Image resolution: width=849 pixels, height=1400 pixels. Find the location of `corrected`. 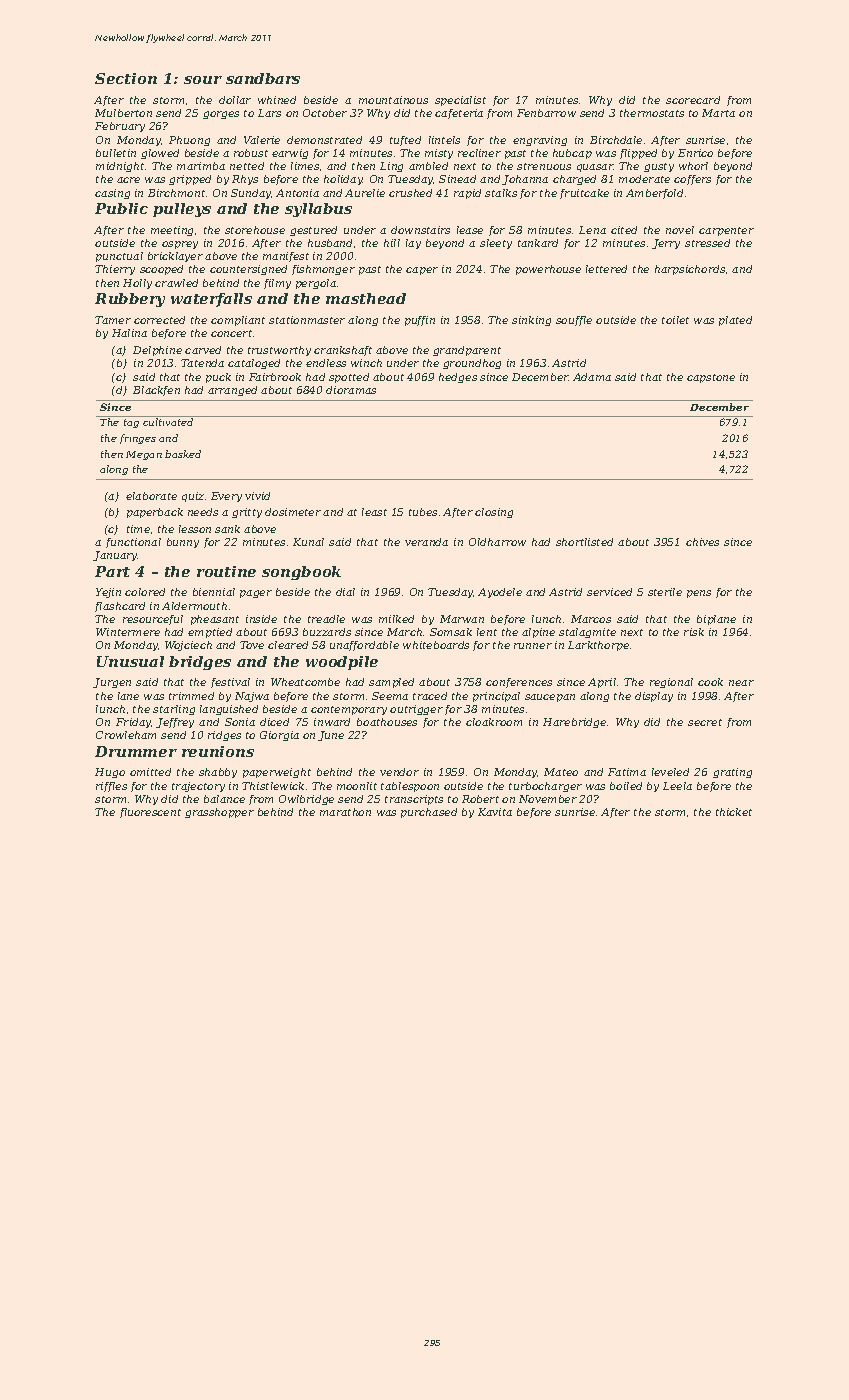

corrected is located at coordinates (159, 320).
